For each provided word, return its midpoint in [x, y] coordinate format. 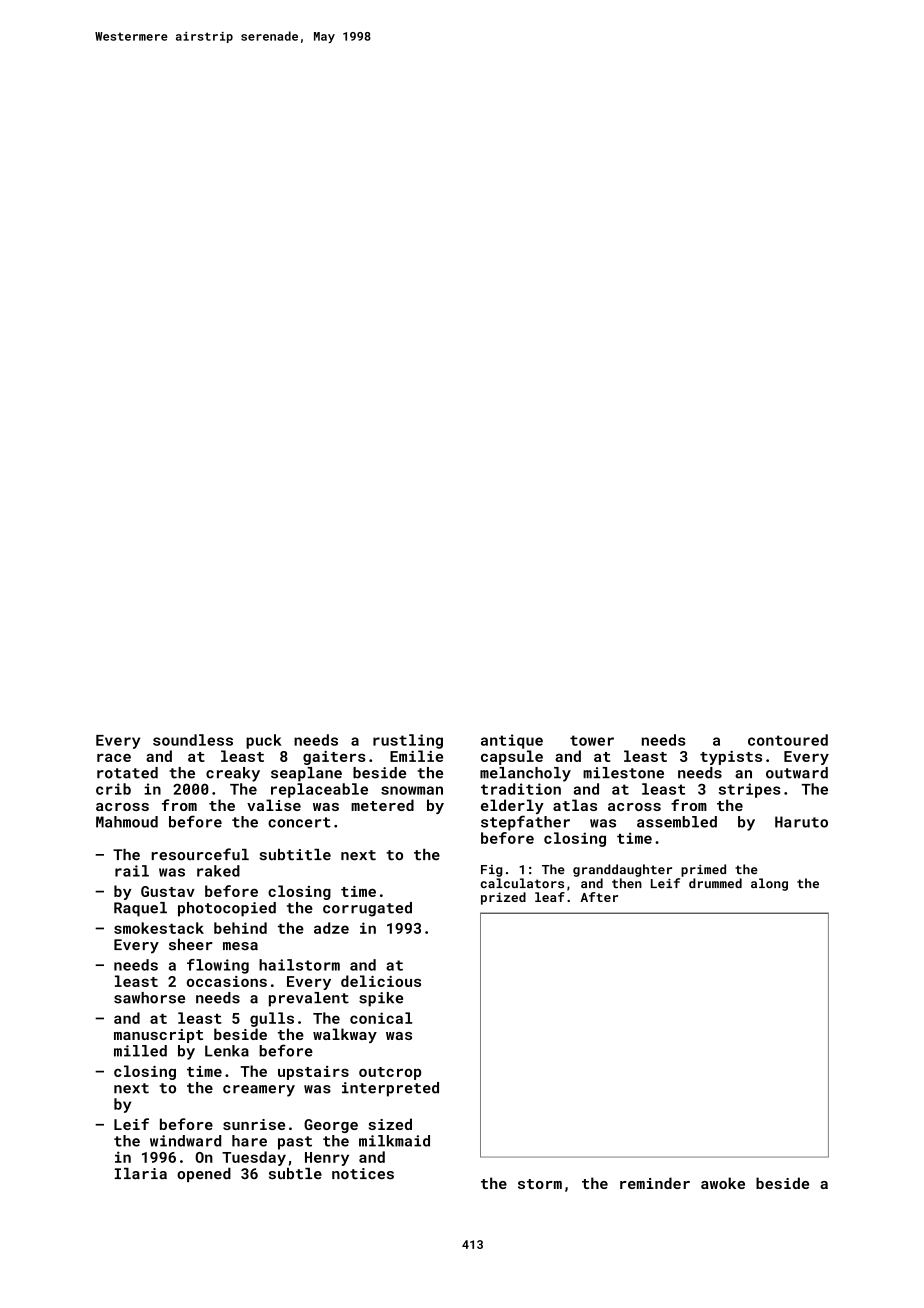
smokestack [159, 928]
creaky [233, 774]
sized [390, 1124]
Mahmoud [127, 822]
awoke [723, 1183]
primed [703, 870]
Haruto [801, 822]
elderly [512, 806]
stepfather [525, 823]
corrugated [367, 909]
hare [249, 1141]
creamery [259, 1091]
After [599, 897]
